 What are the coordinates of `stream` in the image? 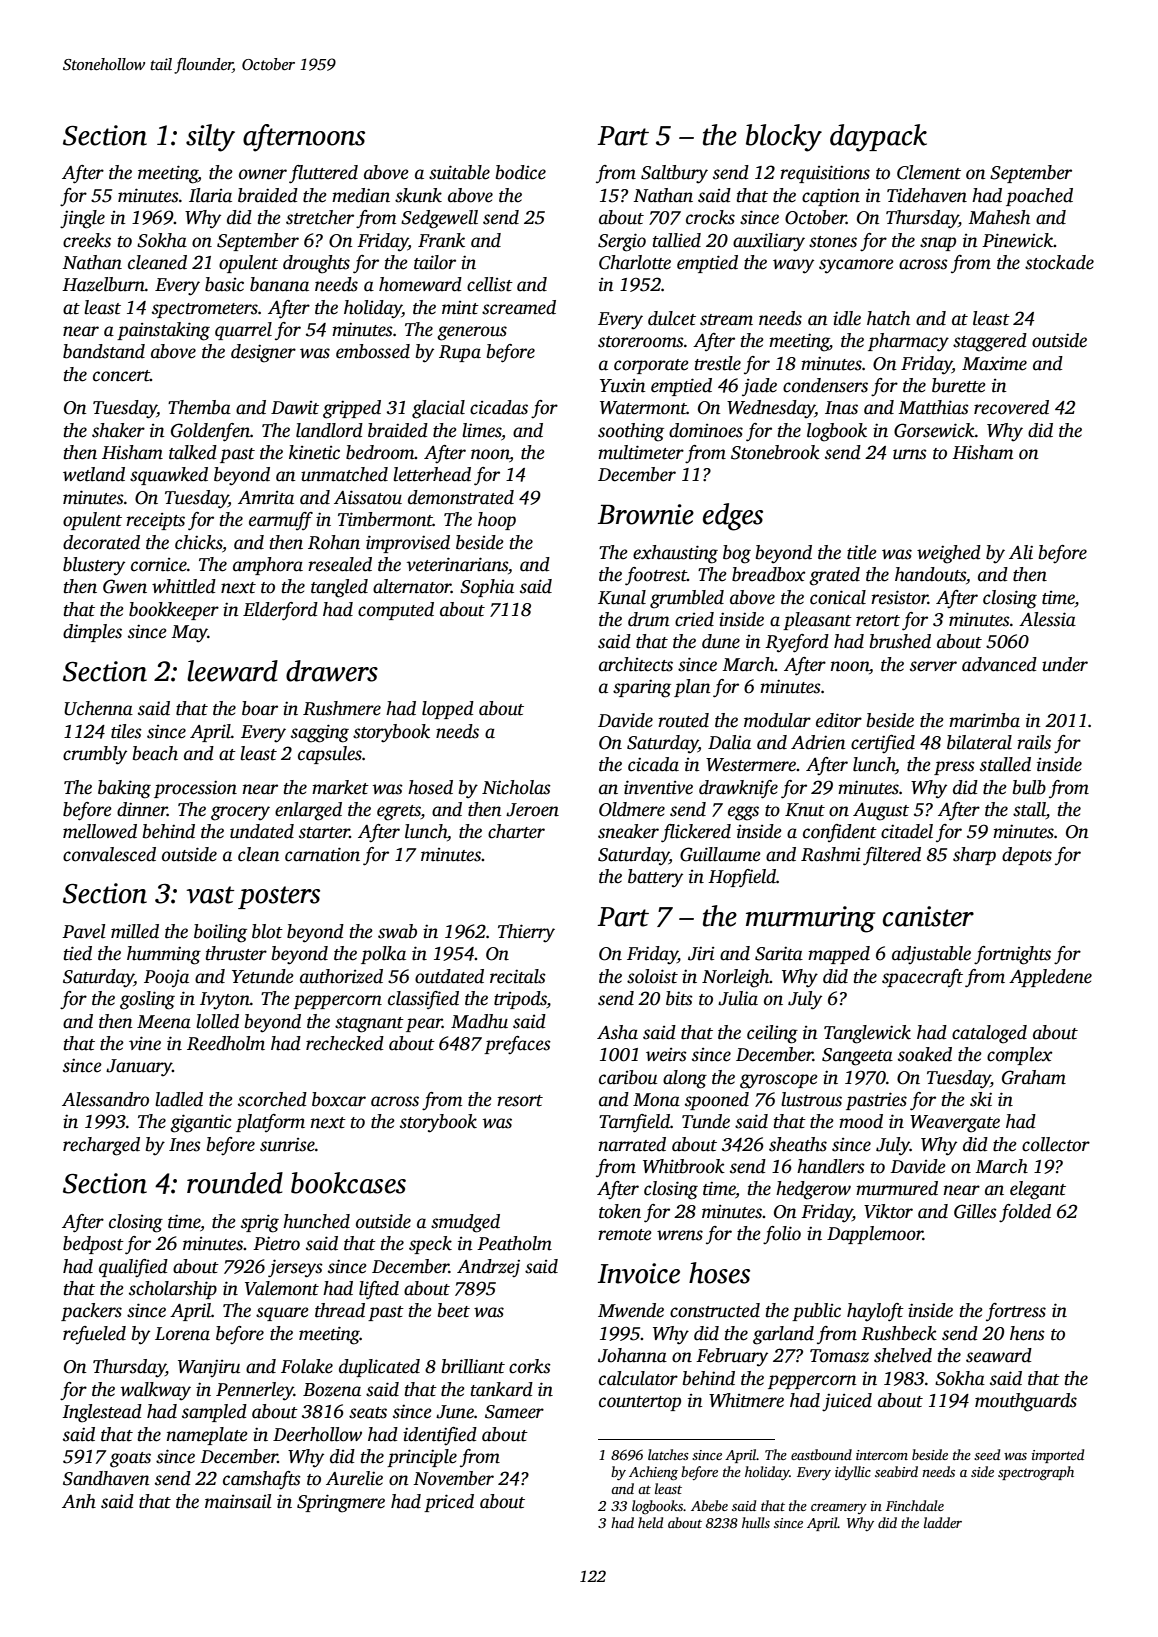 It's located at (726, 320).
